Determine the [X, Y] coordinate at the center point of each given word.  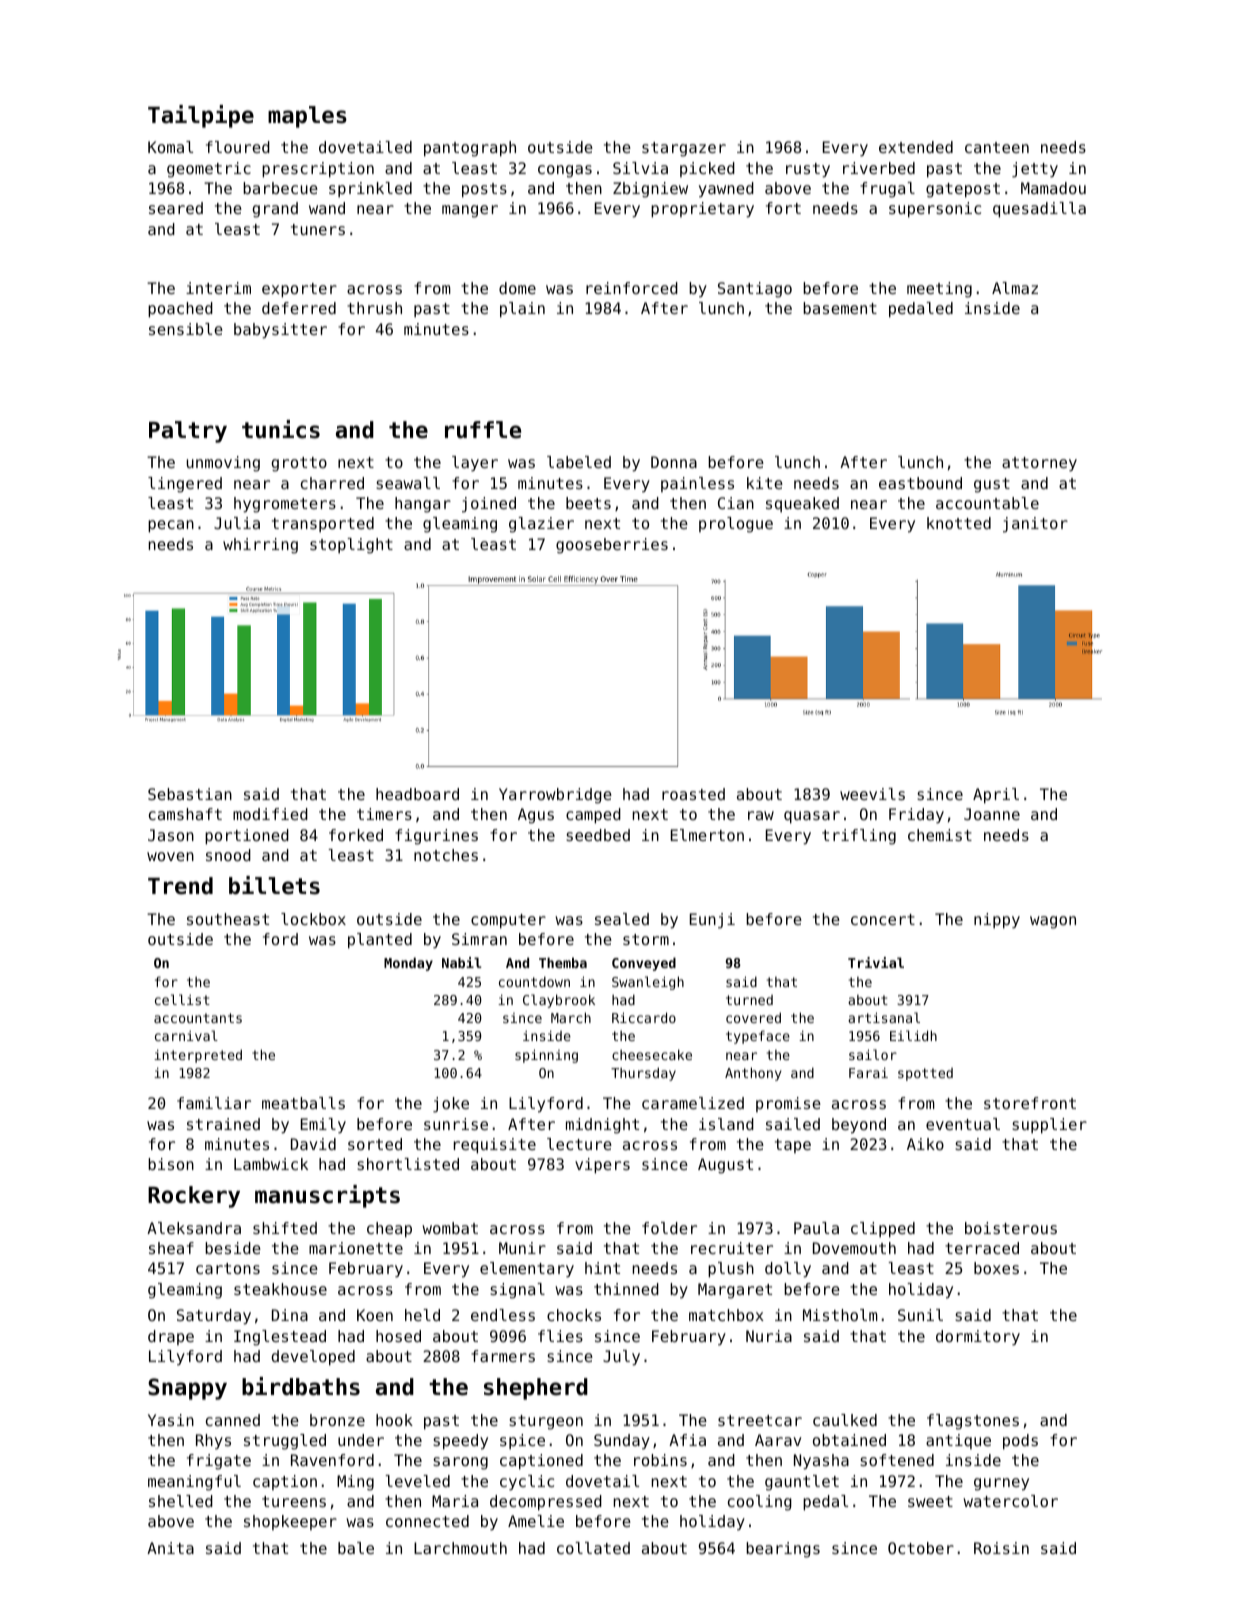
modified [270, 814]
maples [307, 117]
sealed [622, 919]
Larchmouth [460, 1548]
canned [233, 1420]
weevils [872, 794]
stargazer [684, 149]
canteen [997, 147]
